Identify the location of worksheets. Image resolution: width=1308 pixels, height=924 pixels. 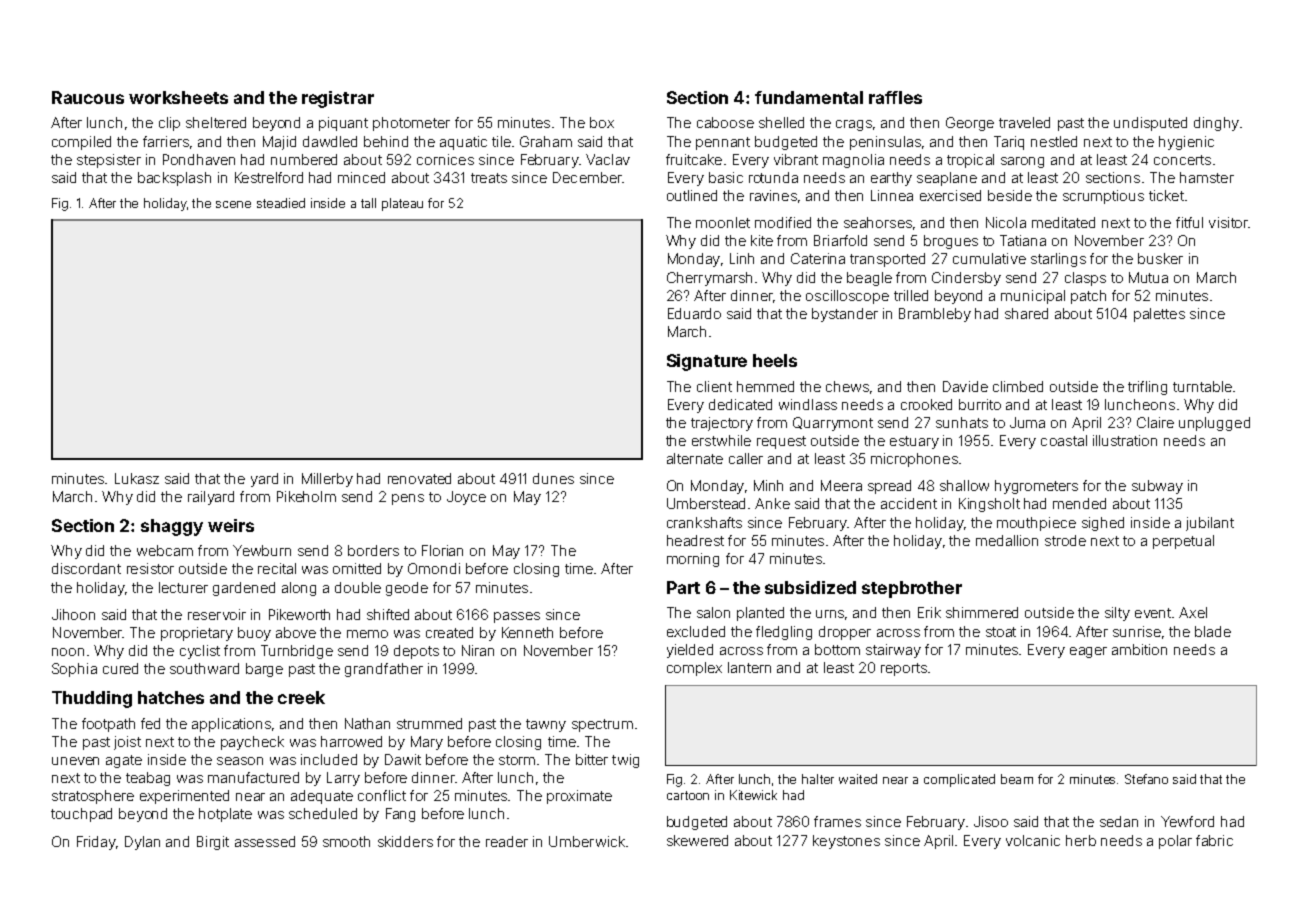
(178, 97).
